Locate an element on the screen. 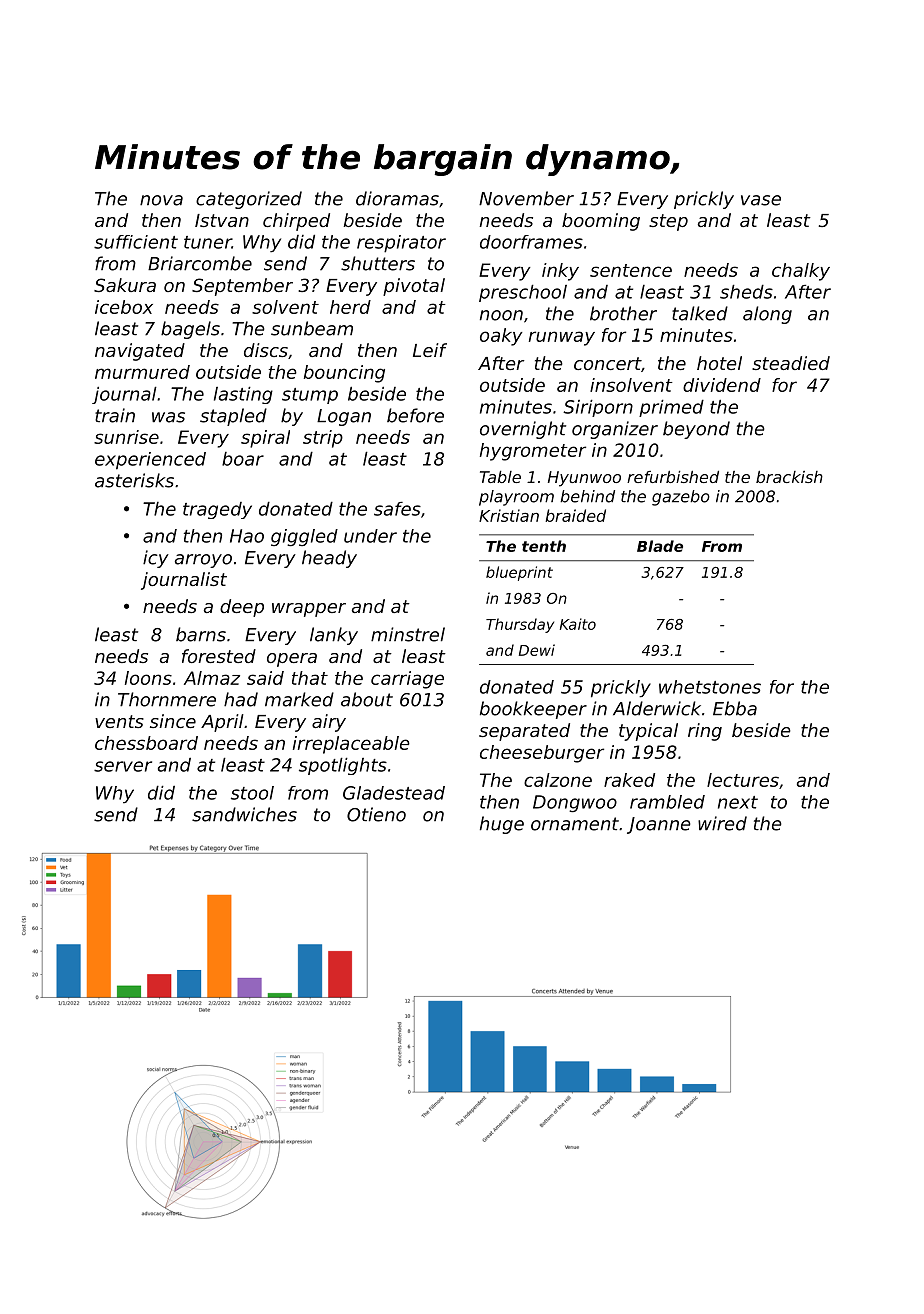 The width and height of the screenshot is (924, 1314). said is located at coordinates (265, 678).
